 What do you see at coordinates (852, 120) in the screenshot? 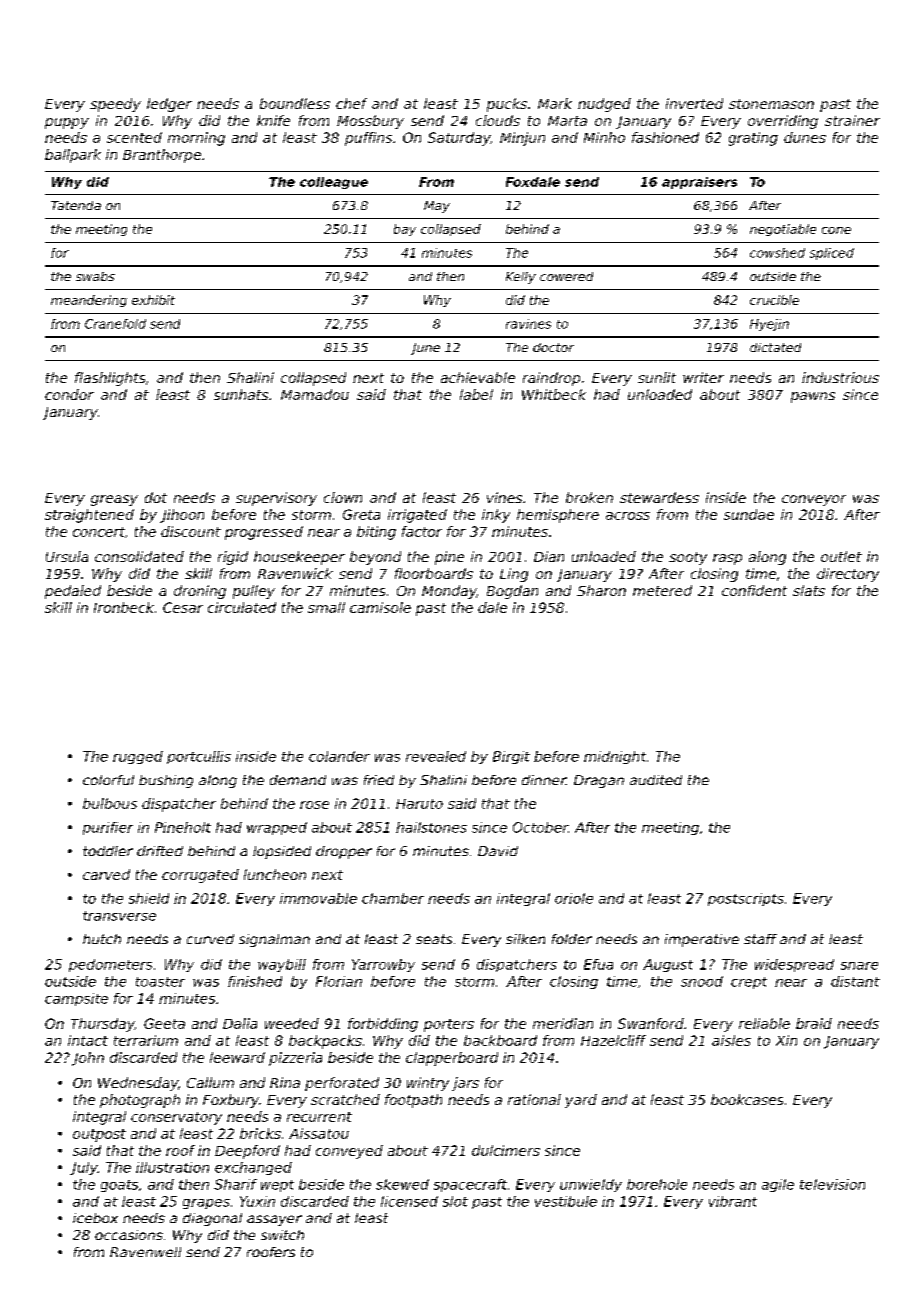
I see `strainer` at bounding box center [852, 120].
